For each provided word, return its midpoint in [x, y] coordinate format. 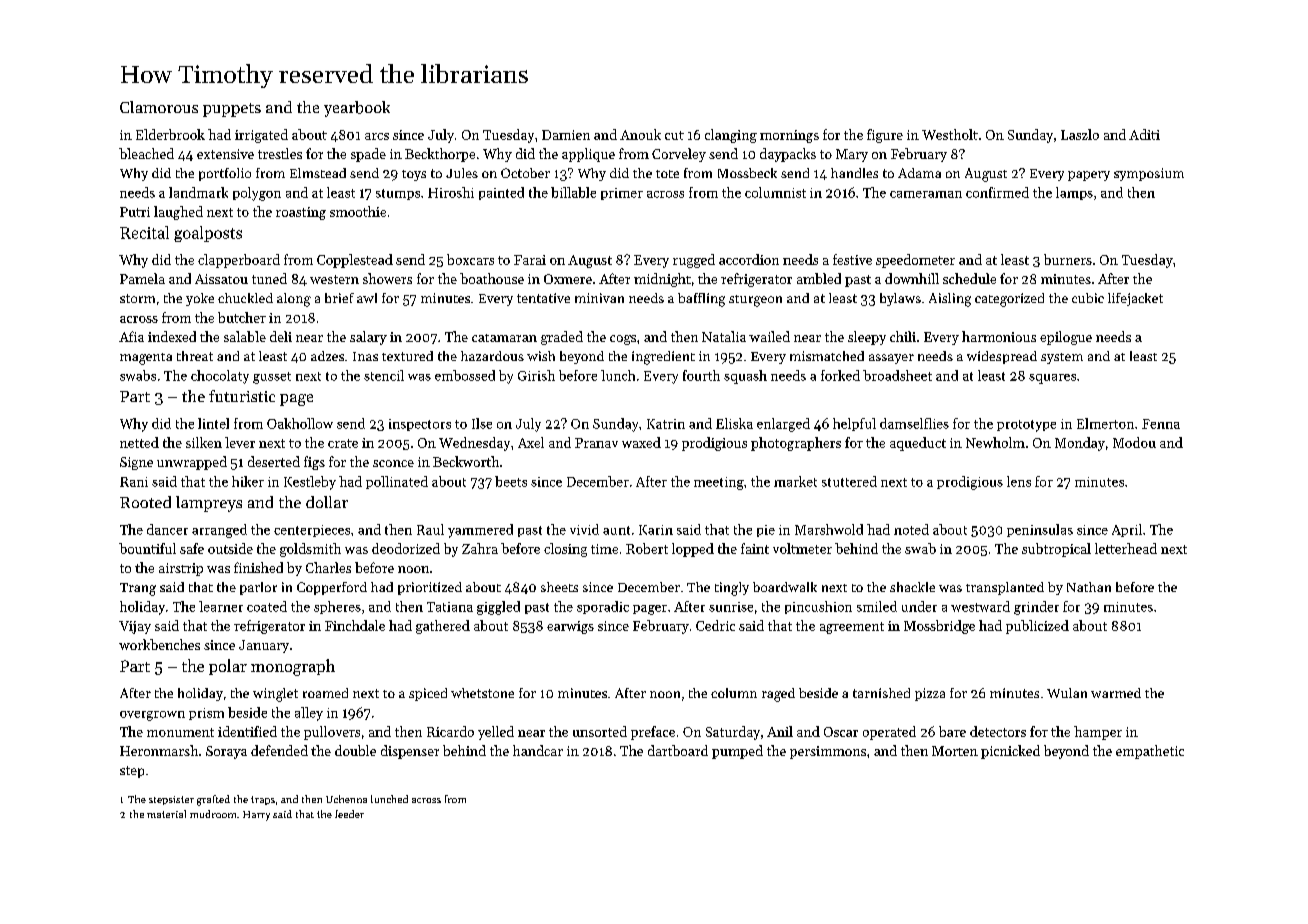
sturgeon [755, 301]
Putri [135, 212]
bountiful [147, 548]
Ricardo [450, 731]
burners [1068, 259]
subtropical [1056, 550]
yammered [480, 531]
